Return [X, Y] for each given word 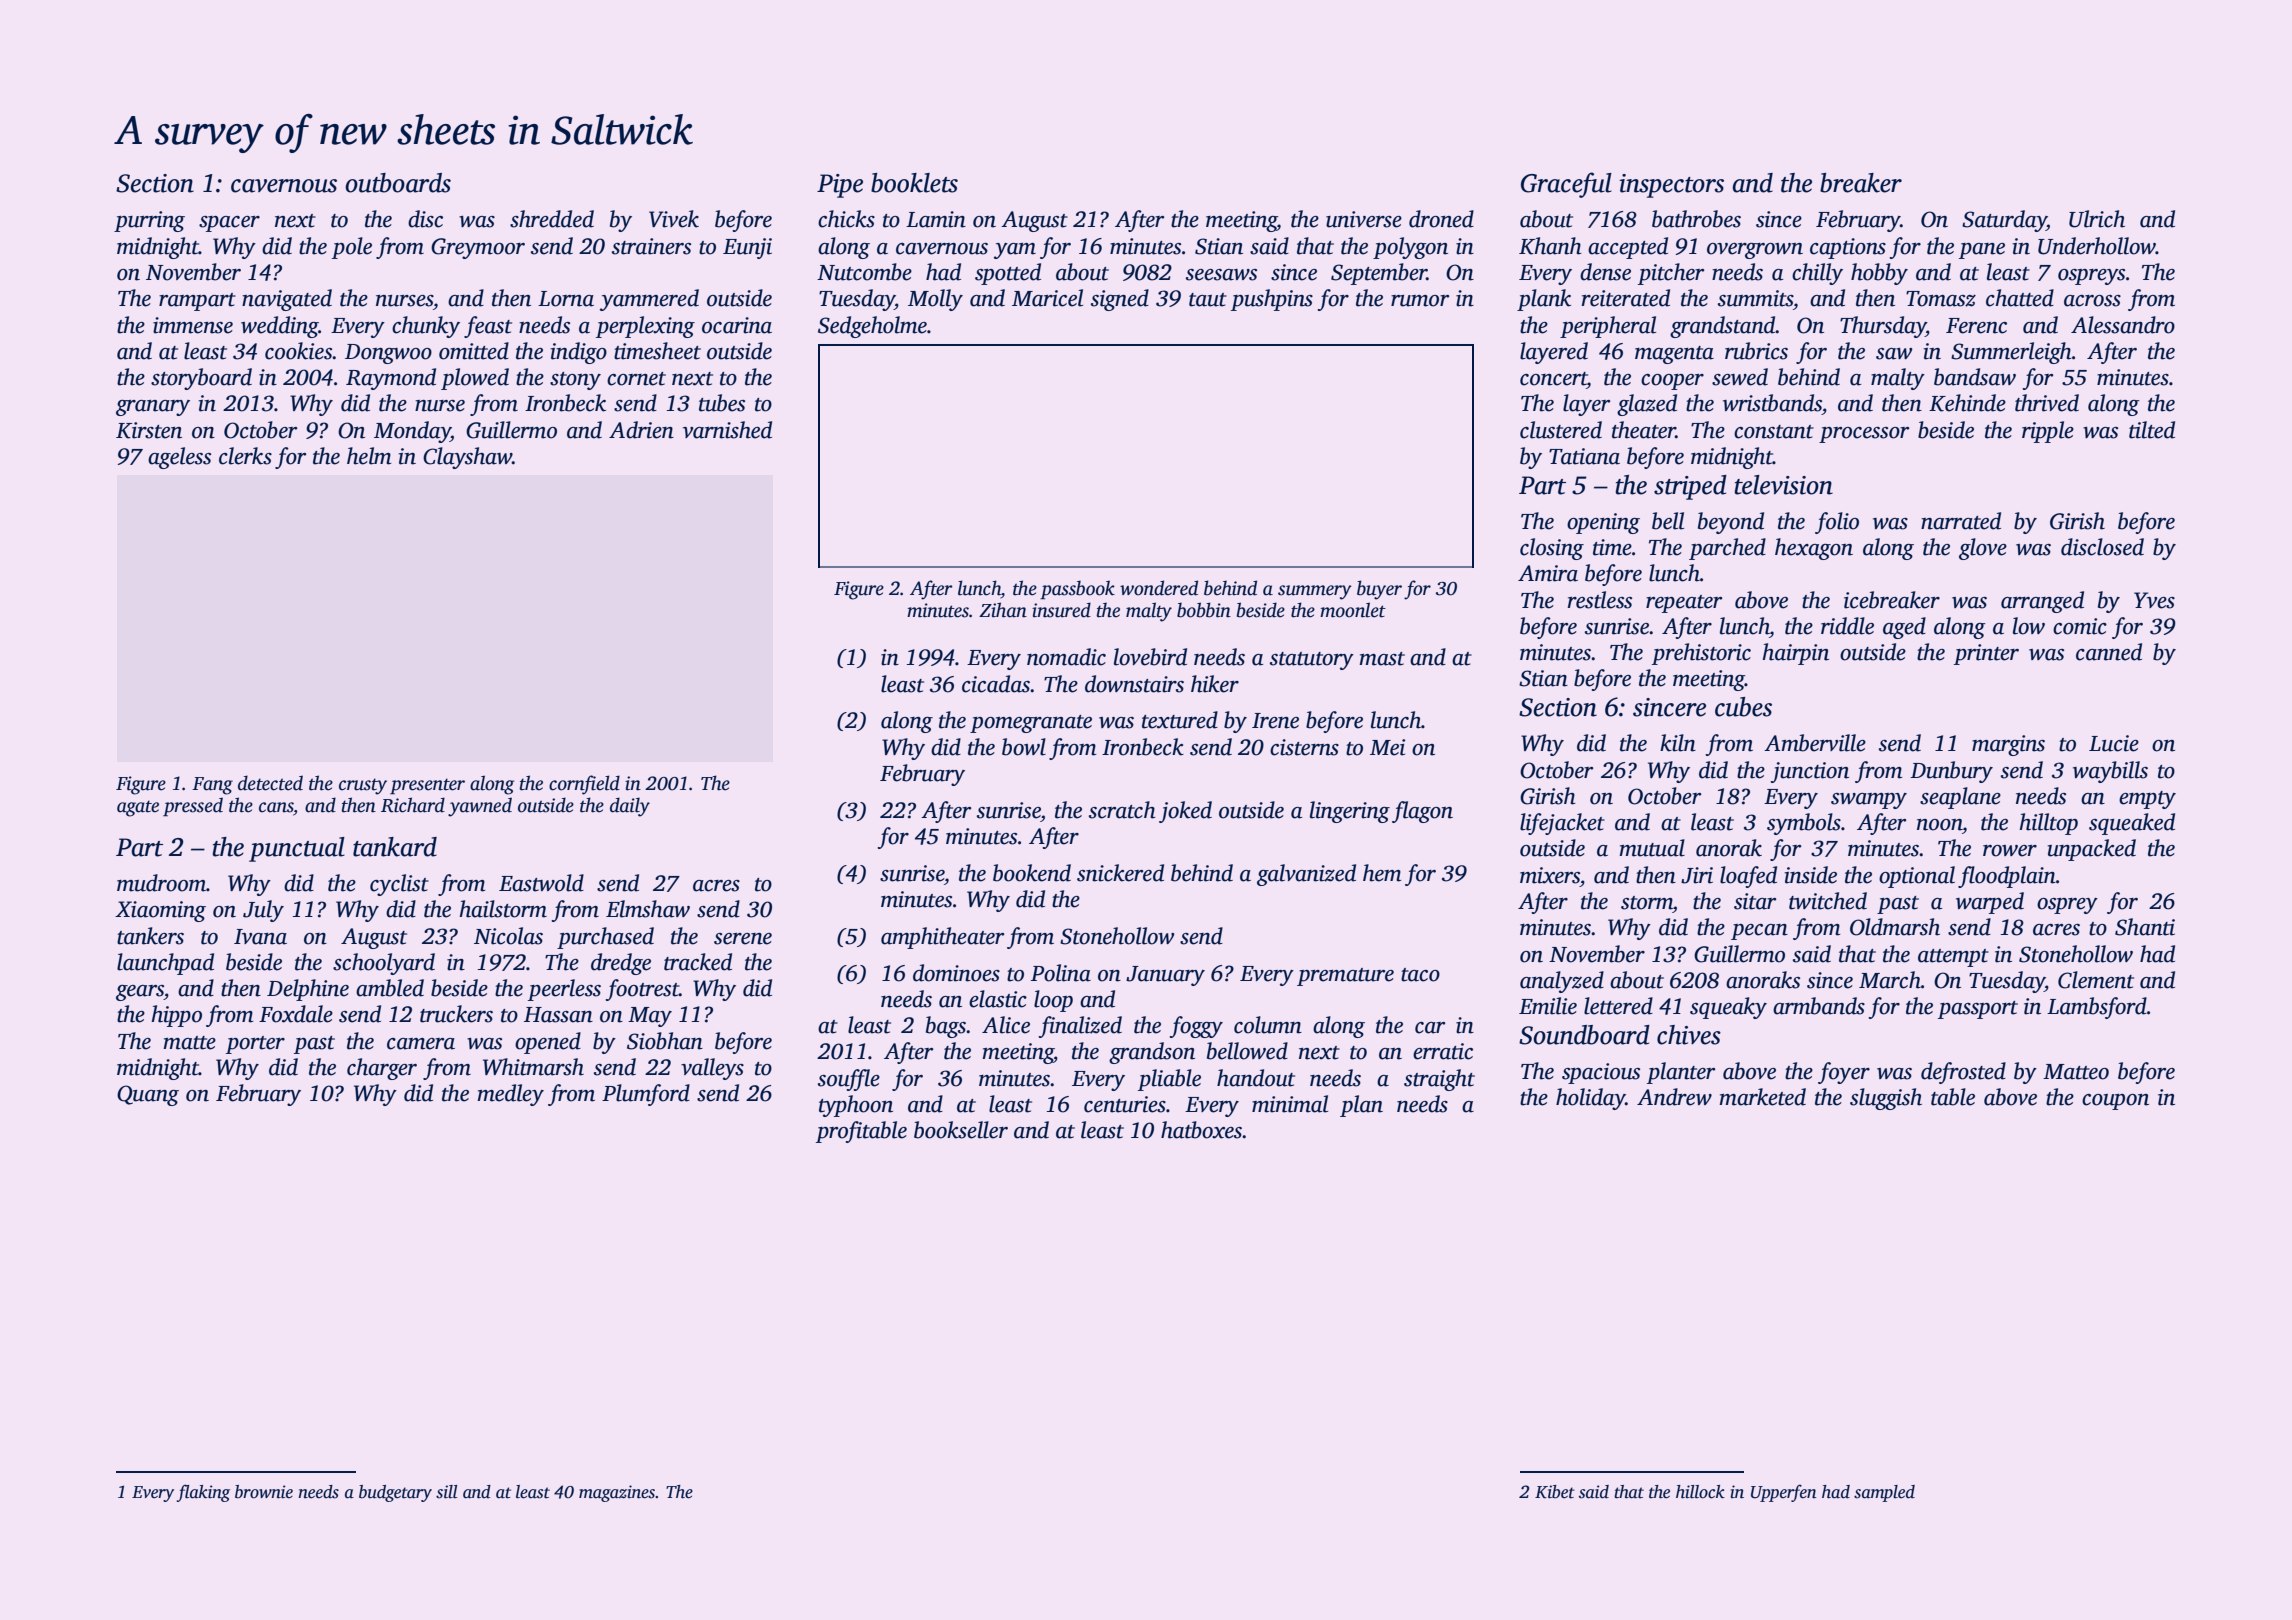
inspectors [1671, 186]
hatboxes [1201, 1130]
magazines [617, 1493]
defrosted [1963, 1073]
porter [255, 1045]
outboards [398, 183]
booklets [914, 183]
